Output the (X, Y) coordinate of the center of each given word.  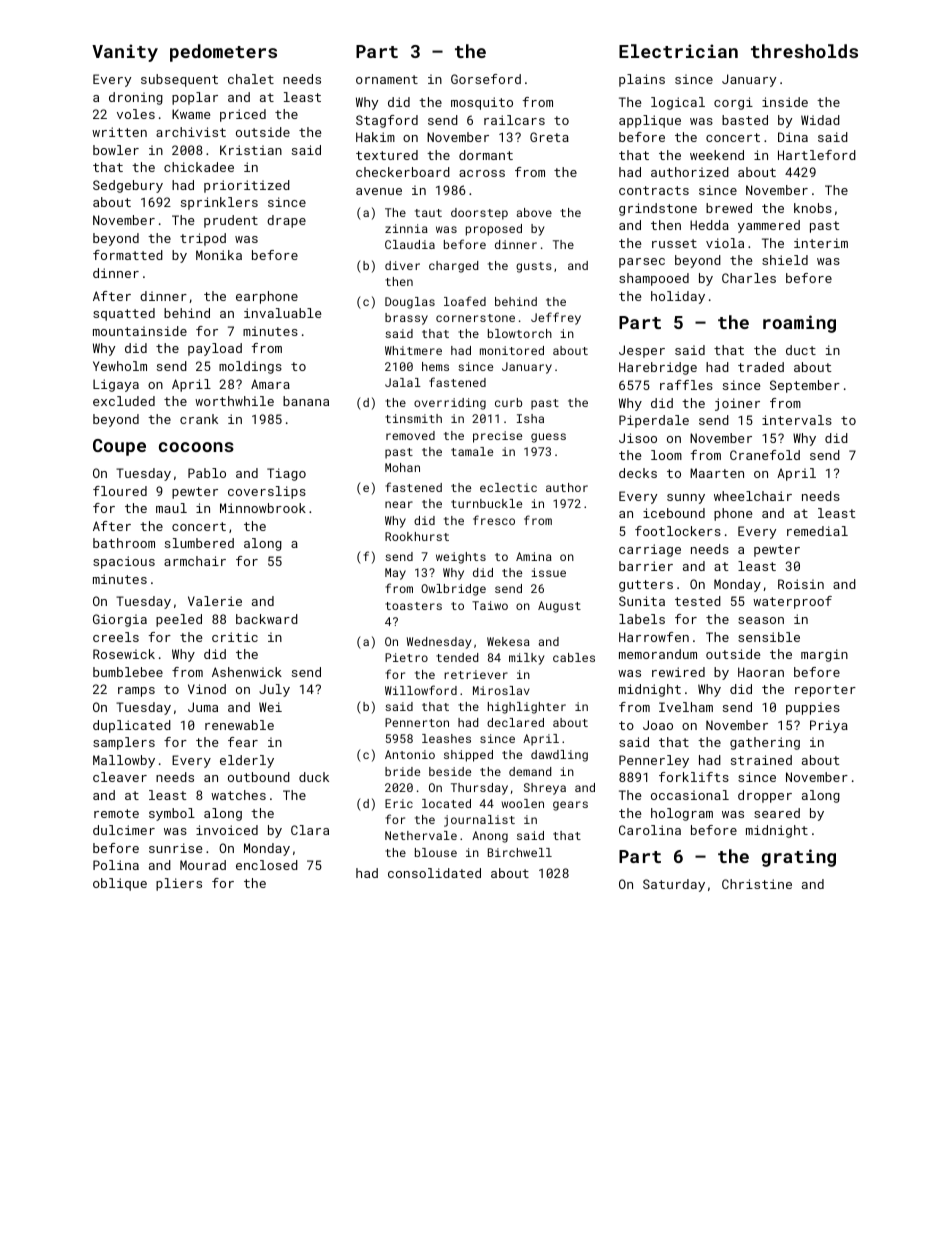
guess (548, 438)
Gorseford (486, 79)
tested (698, 601)
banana (306, 401)
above (534, 212)
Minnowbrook (263, 508)
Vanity (125, 53)
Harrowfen (654, 637)
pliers (179, 884)
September (805, 386)
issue (548, 572)
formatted (128, 255)
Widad (820, 120)
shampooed (654, 279)
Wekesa (508, 641)
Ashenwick (247, 672)
